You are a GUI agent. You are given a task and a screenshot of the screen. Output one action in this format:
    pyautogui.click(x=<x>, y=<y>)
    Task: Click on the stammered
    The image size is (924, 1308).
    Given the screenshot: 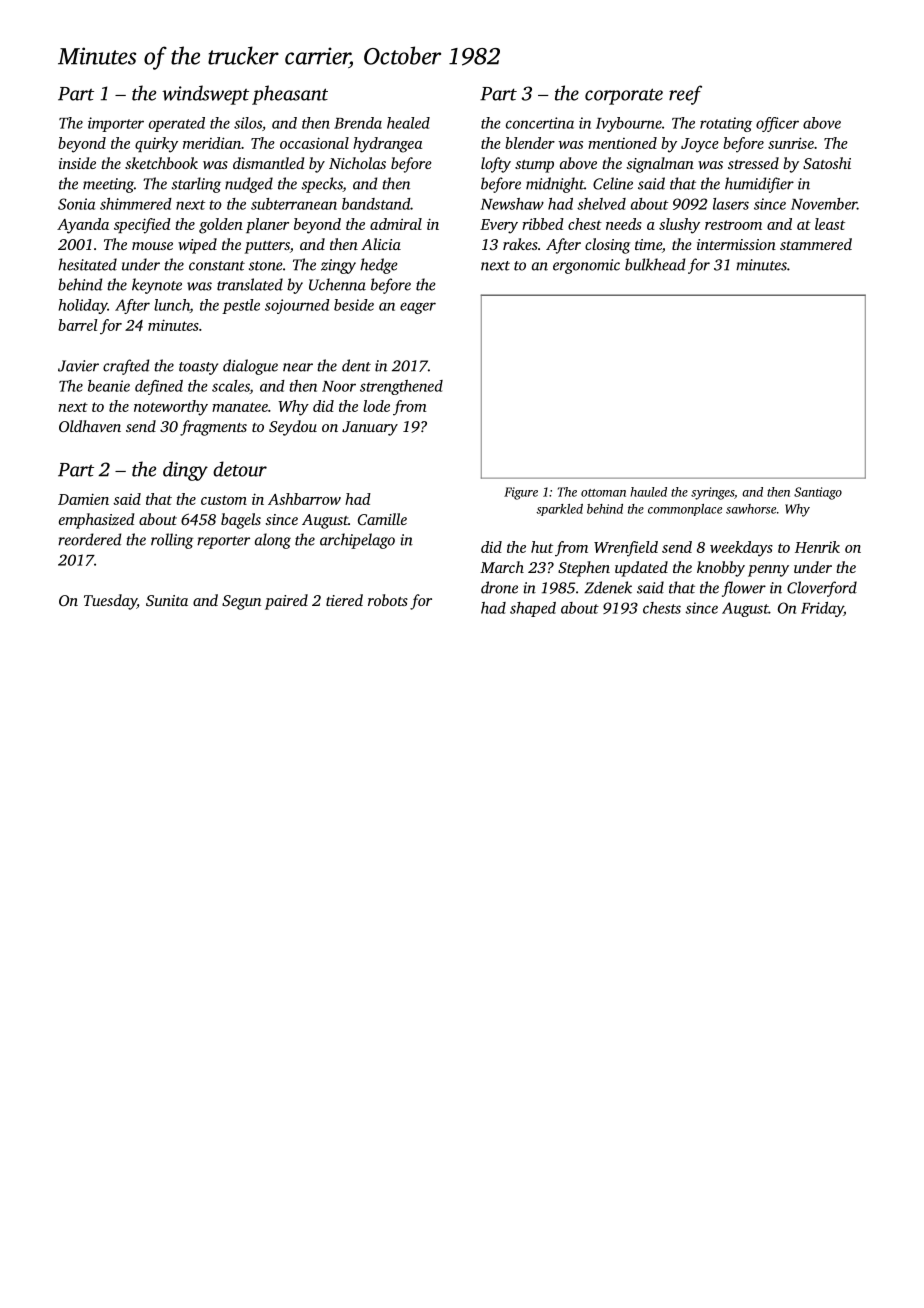 What is the action you would take?
    pyautogui.click(x=816, y=244)
